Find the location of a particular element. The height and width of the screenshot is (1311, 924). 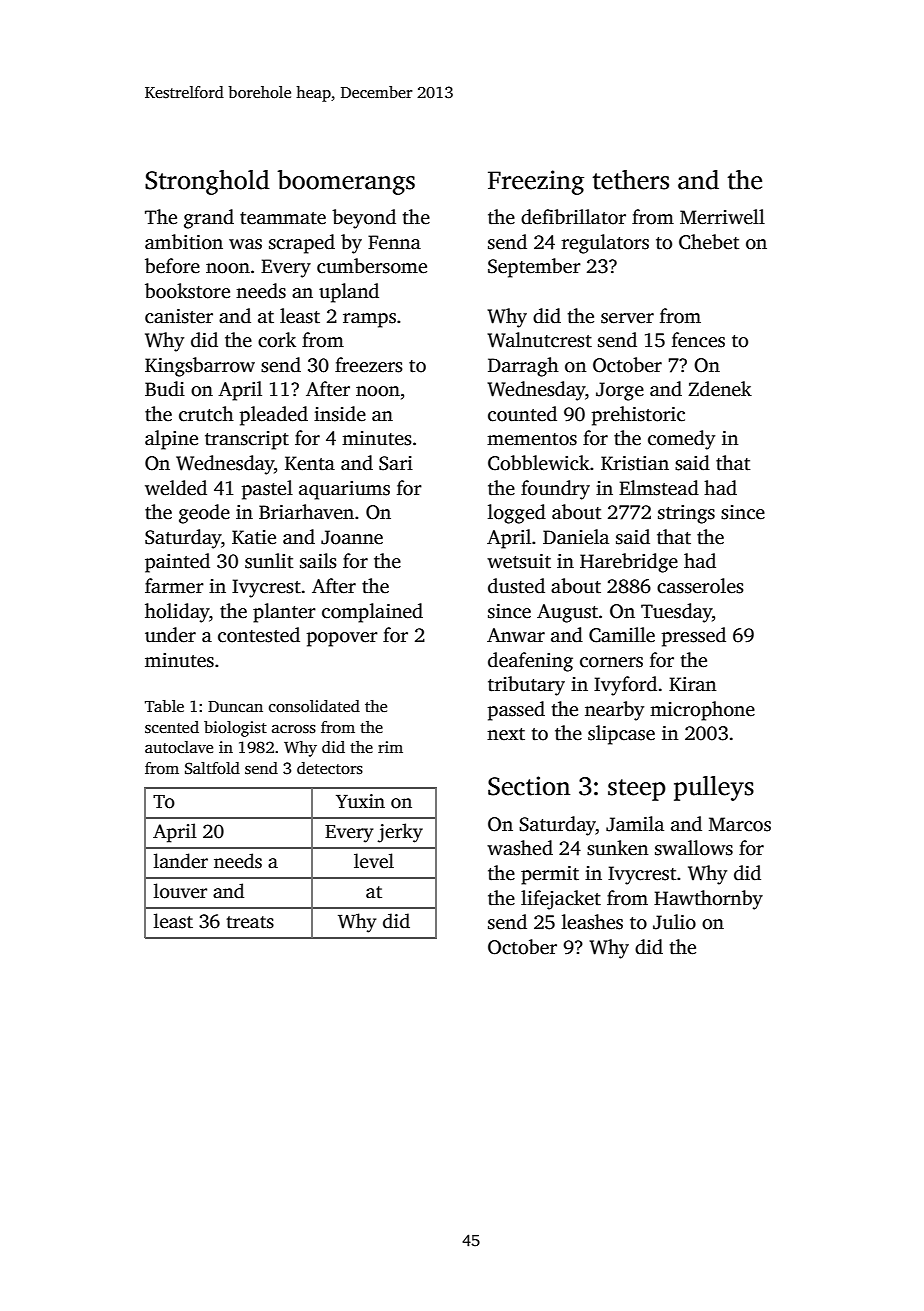

Julio is located at coordinates (674, 922).
